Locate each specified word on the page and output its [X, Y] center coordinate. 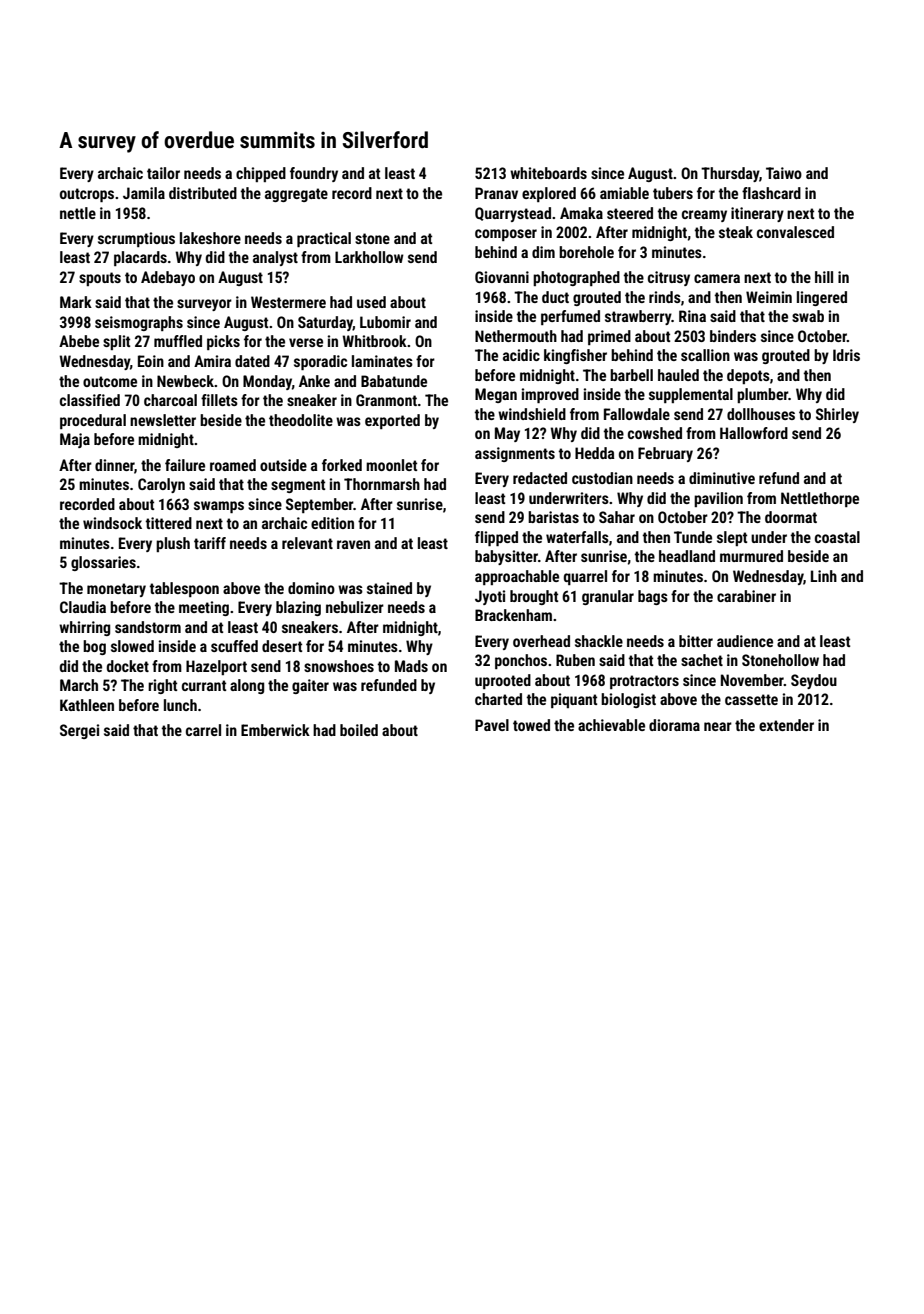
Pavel [492, 725]
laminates [382, 361]
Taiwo [784, 173]
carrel [203, 730]
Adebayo [168, 278]
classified [90, 400]
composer [506, 235]
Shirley [837, 415]
